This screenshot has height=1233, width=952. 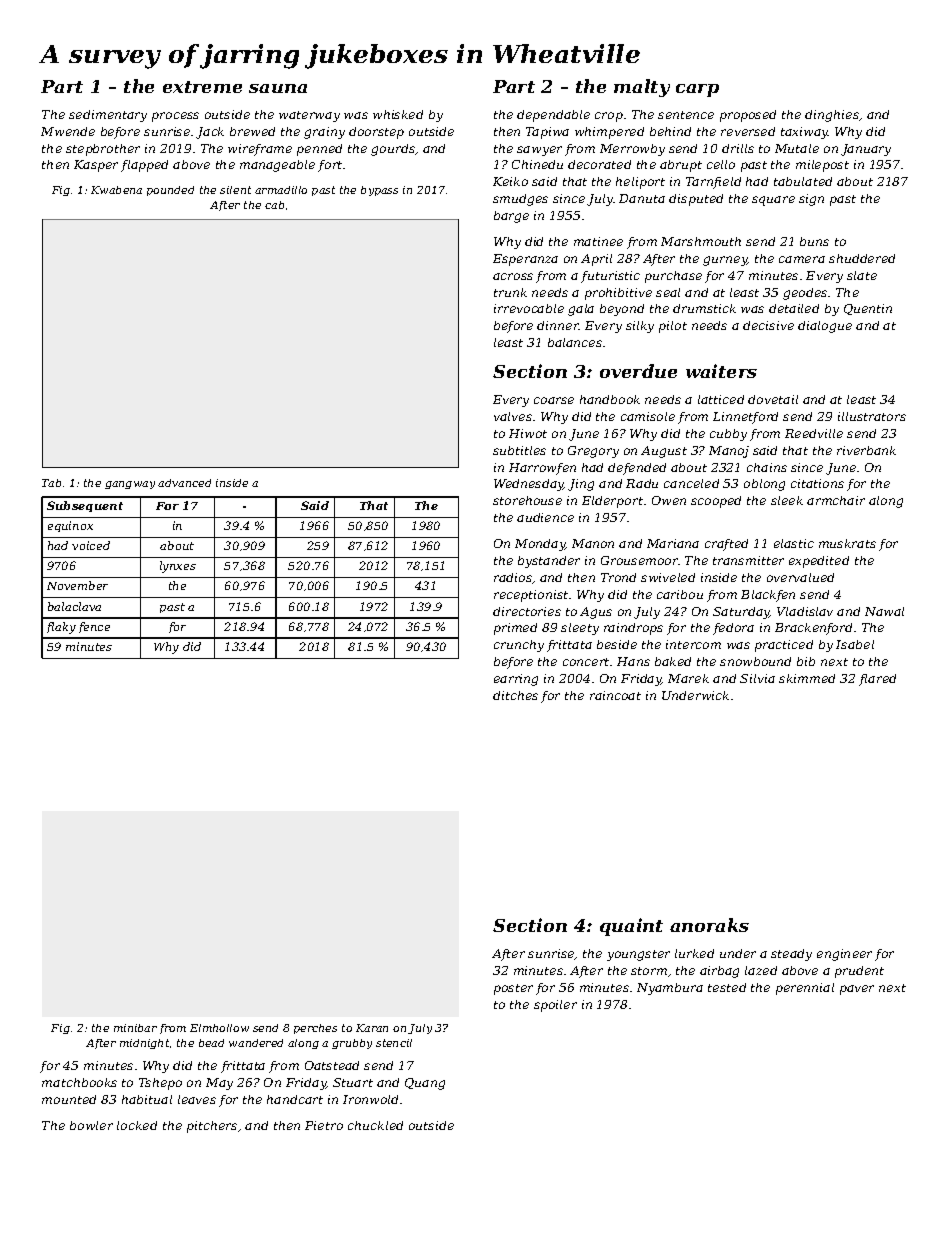 What do you see at coordinates (527, 500) in the screenshot?
I see `storehouse` at bounding box center [527, 500].
